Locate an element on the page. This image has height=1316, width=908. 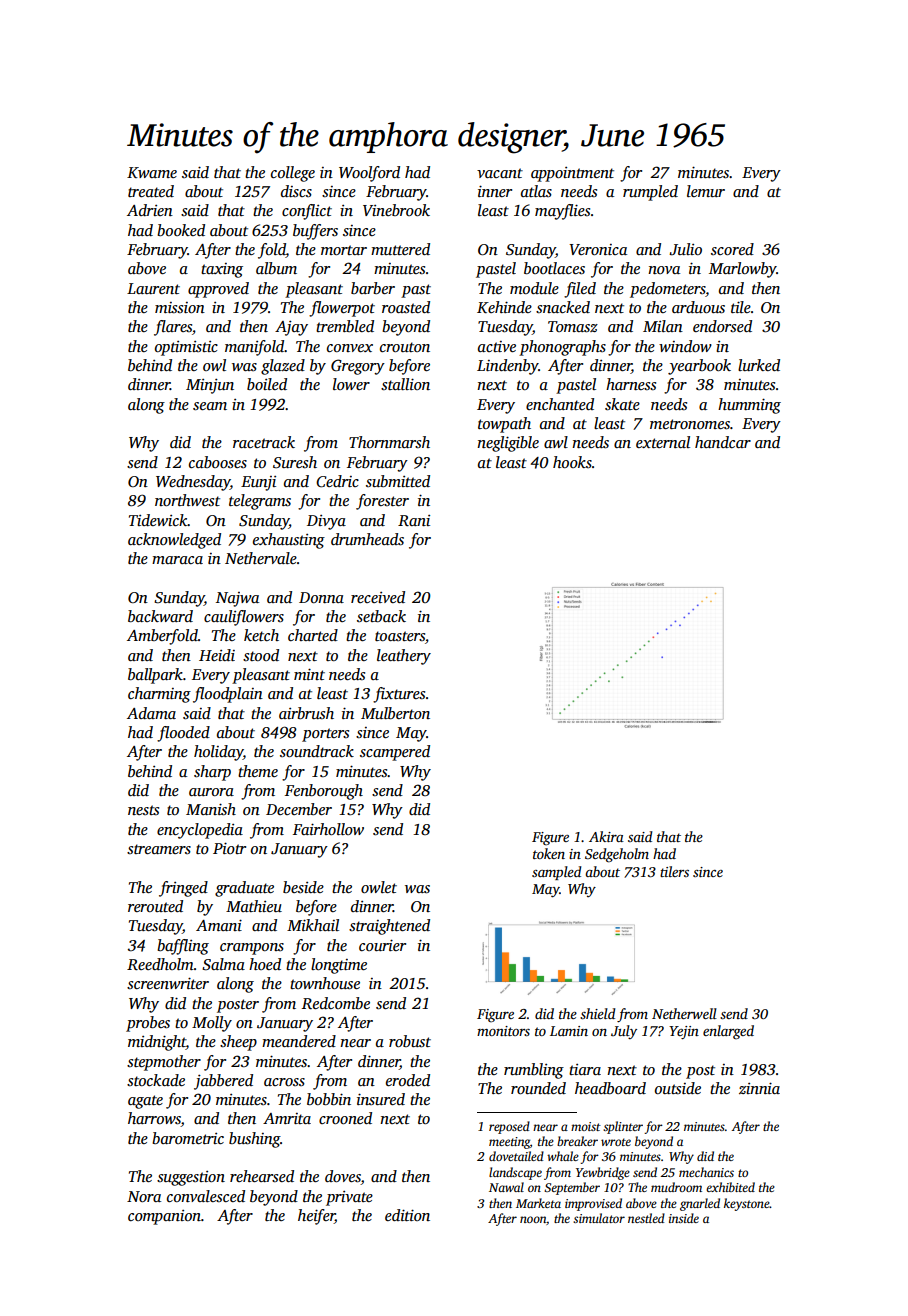
Netherwell is located at coordinates (684, 1013).
